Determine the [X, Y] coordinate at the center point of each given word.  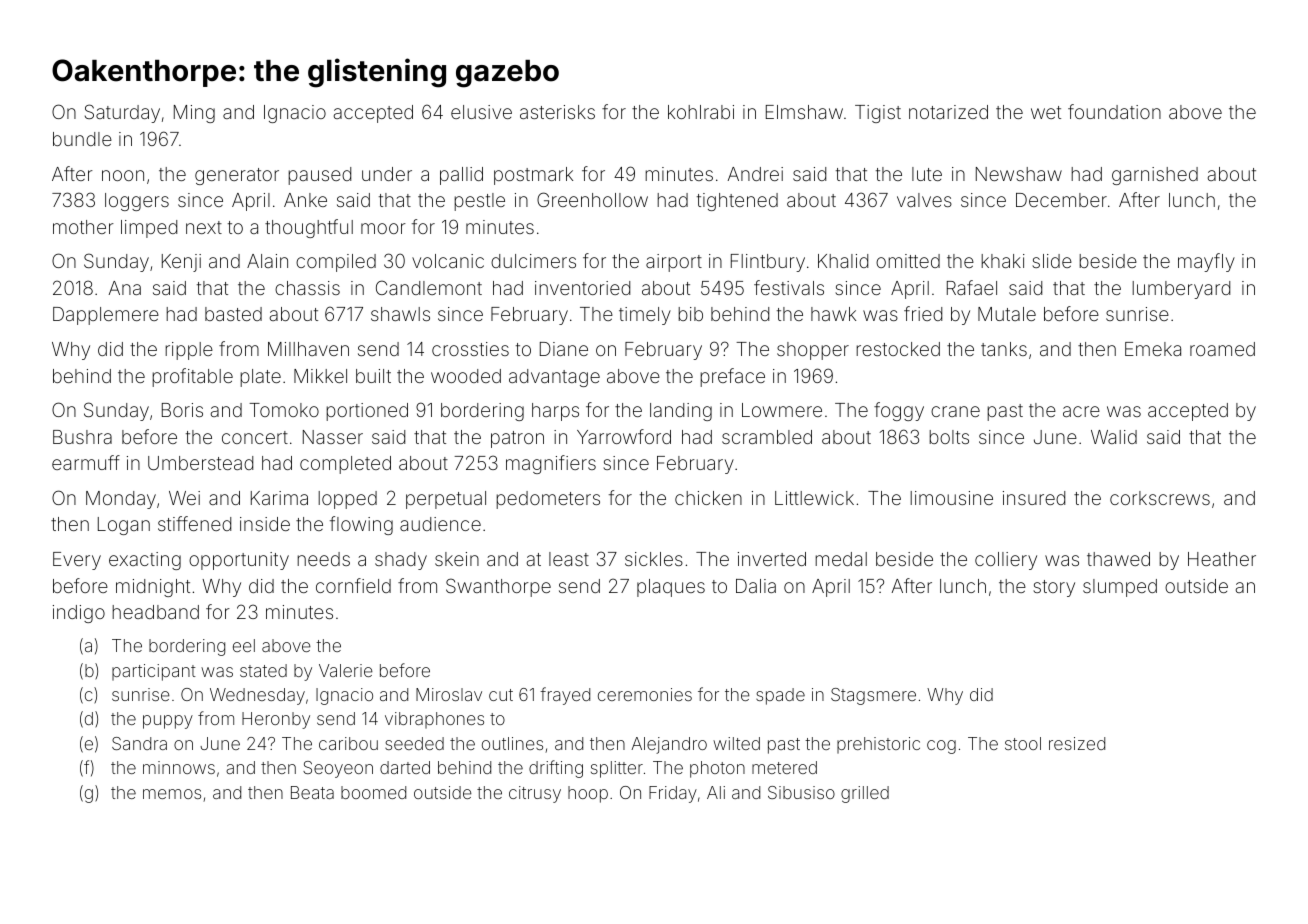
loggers [137, 202]
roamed [1222, 349]
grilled [865, 794]
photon [717, 769]
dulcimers [533, 261]
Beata [312, 792]
